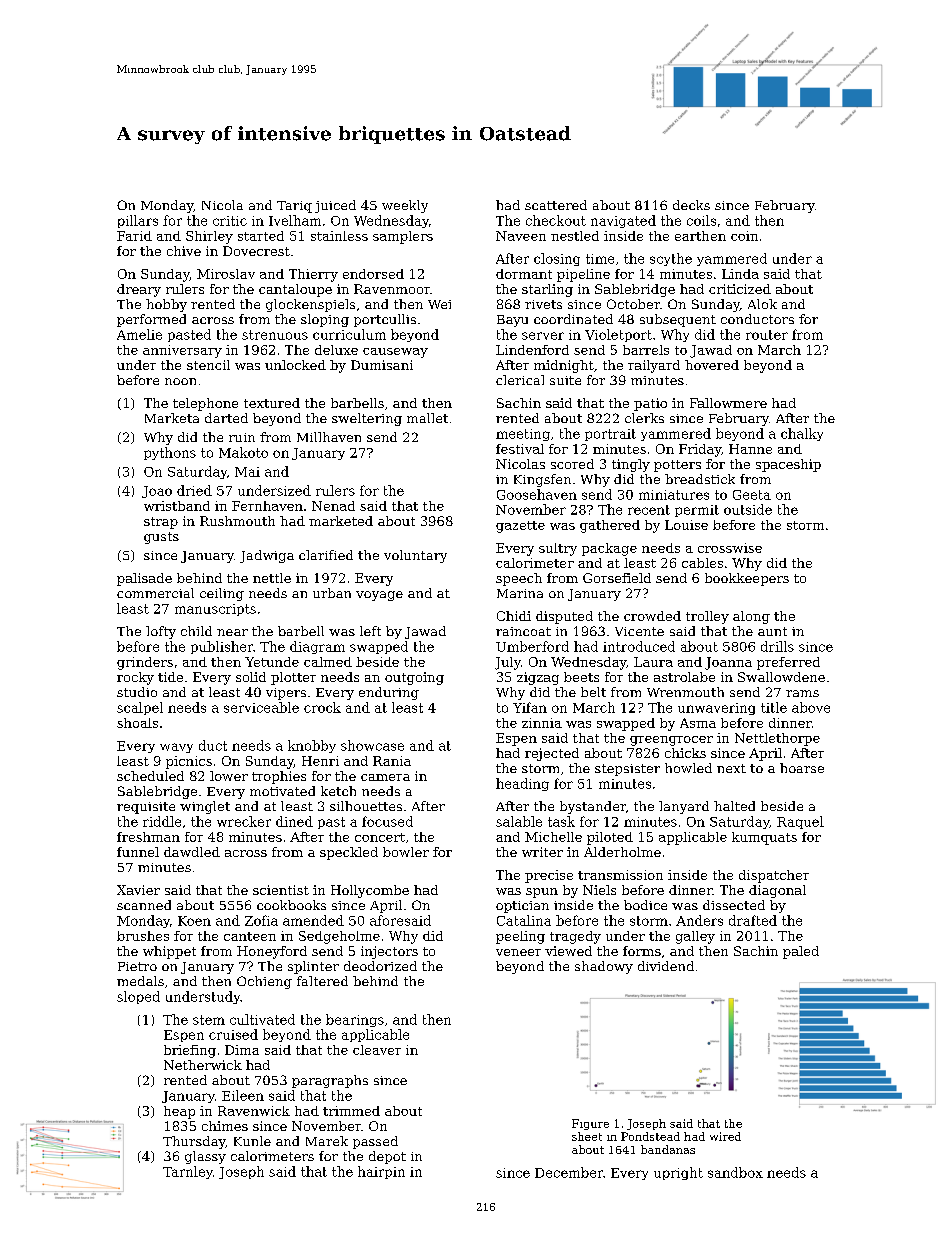 The width and height of the document is (952, 1233). I want to click on router, so click(767, 335).
